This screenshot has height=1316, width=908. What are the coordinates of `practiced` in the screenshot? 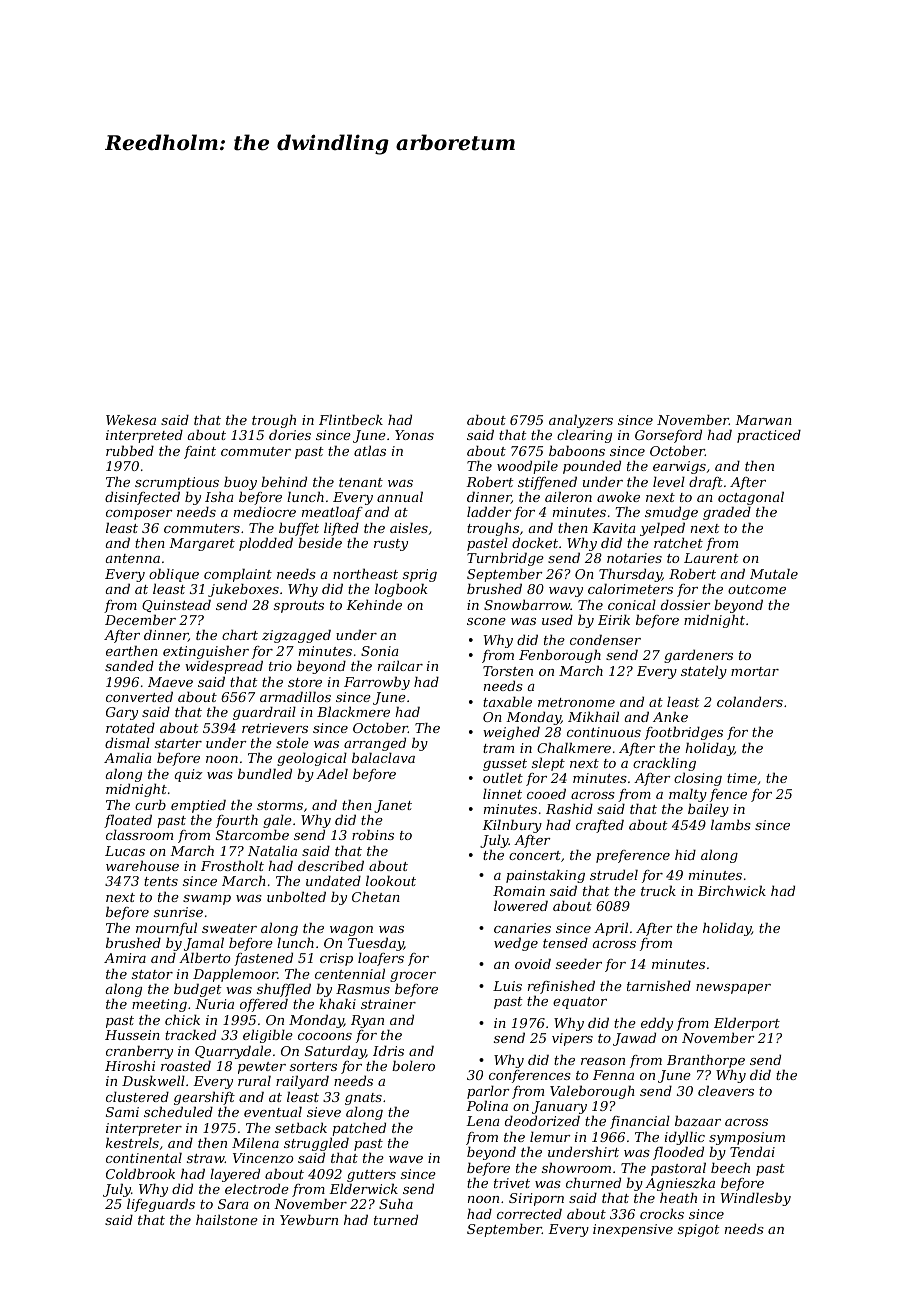 It's located at (769, 436).
